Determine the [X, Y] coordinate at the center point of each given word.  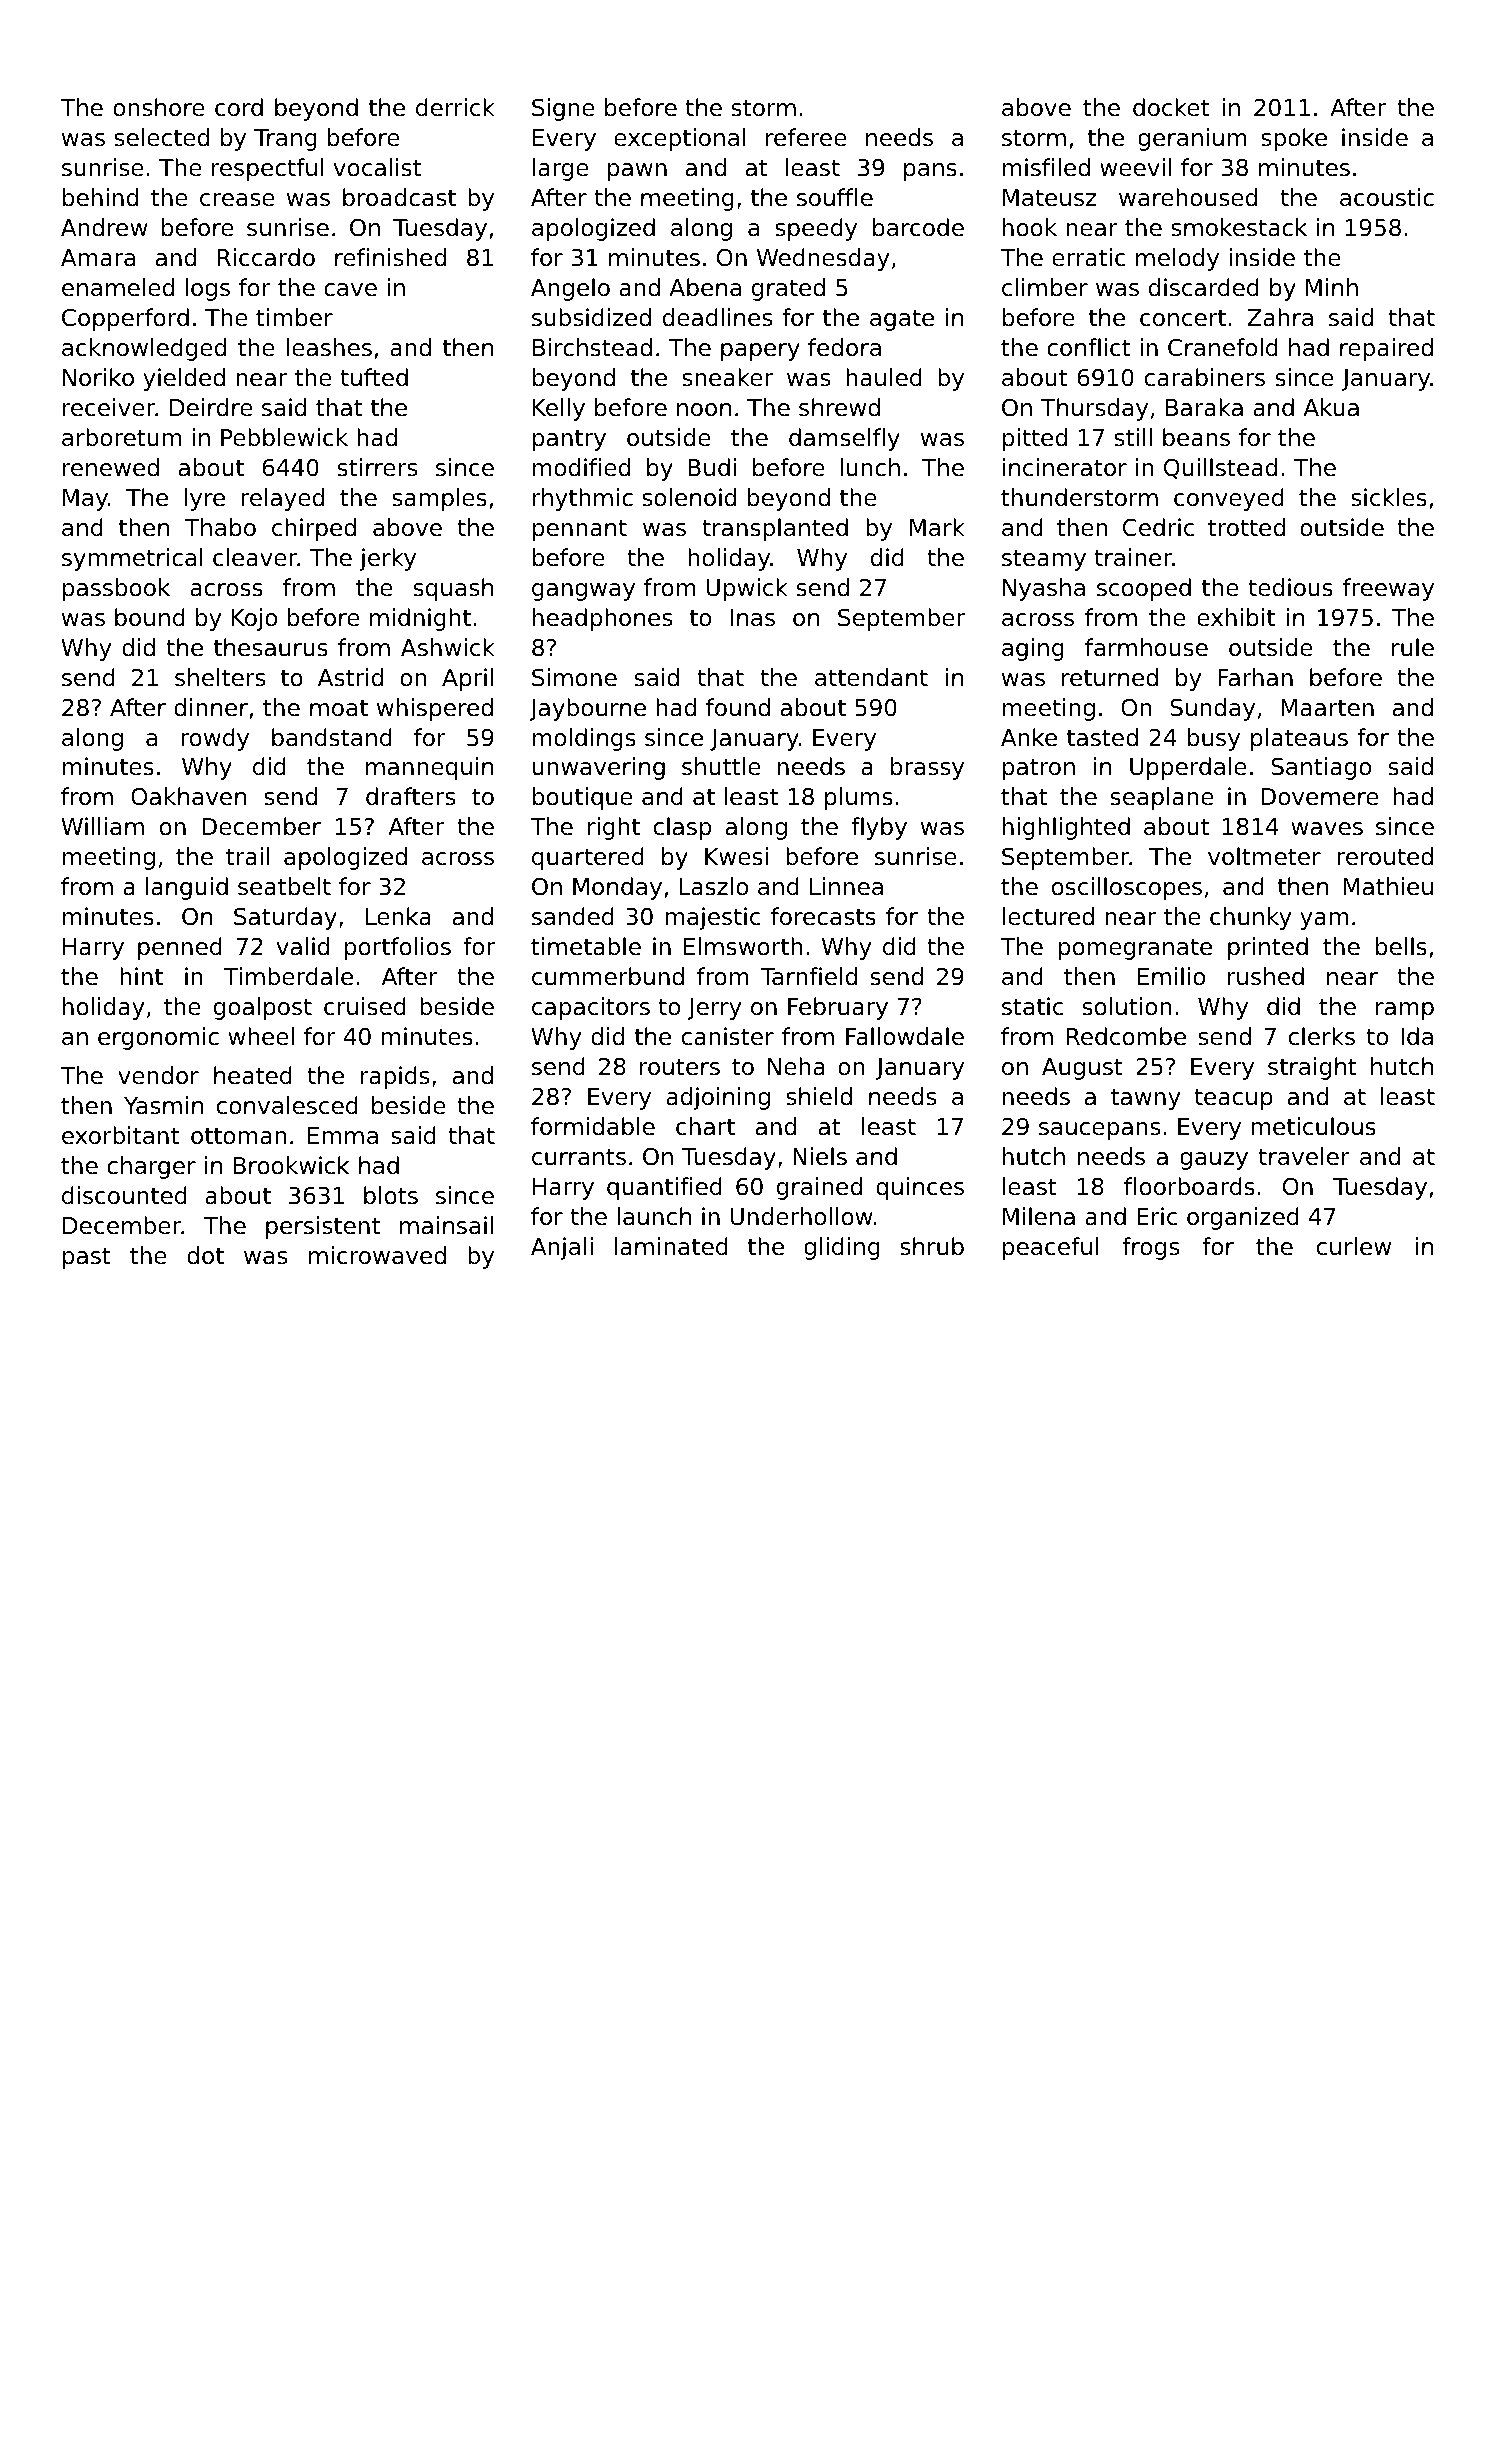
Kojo [254, 619]
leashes [329, 347]
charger [151, 1167]
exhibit [1236, 617]
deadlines [717, 317]
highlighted [1066, 828]
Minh [1332, 287]
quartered [588, 858]
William [102, 826]
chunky [1251, 918]
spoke [1294, 139]
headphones [602, 619]
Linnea [846, 886]
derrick [455, 107]
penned [180, 948]
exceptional [680, 139]
